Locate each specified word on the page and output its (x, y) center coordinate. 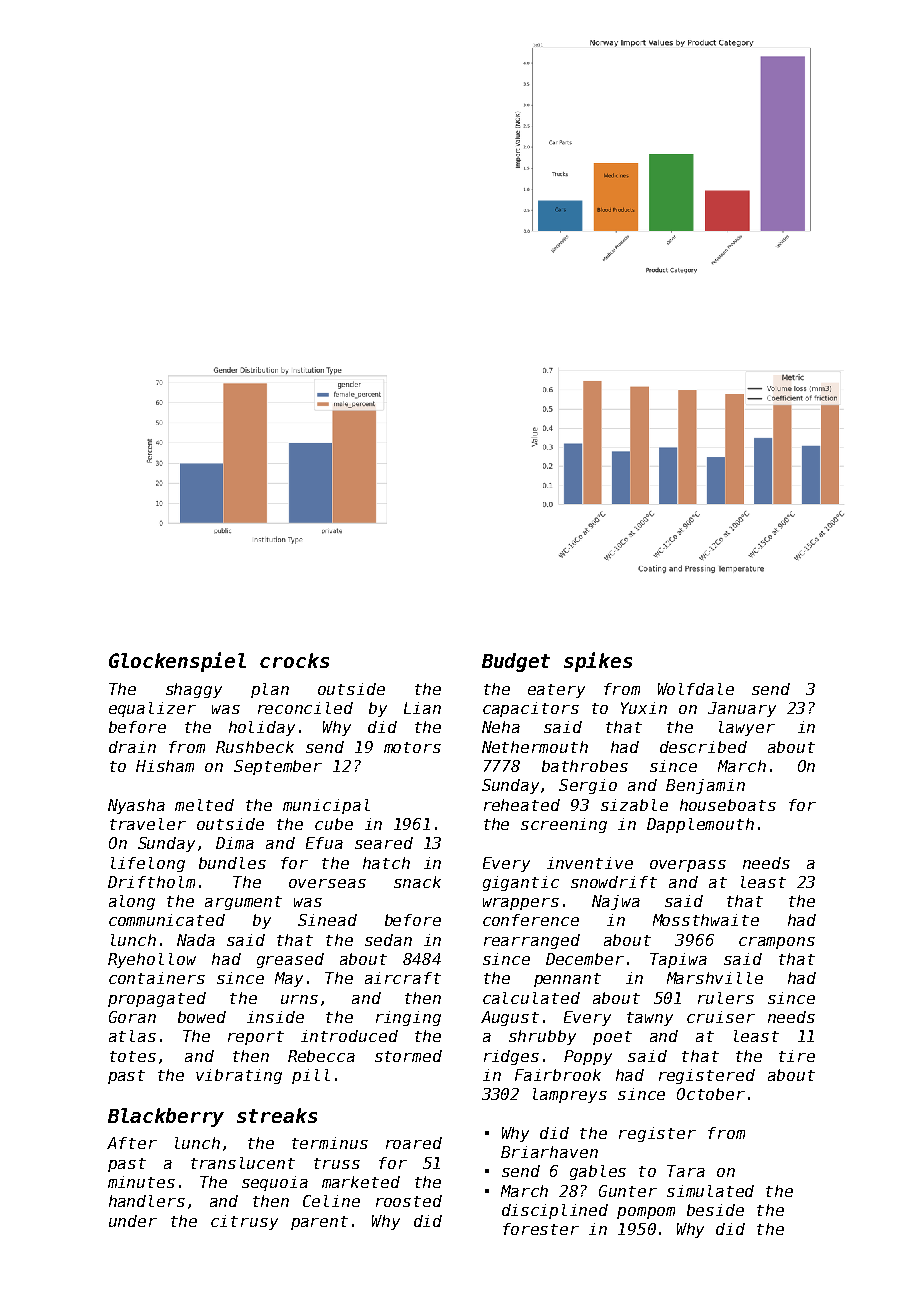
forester (541, 1229)
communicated (167, 920)
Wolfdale (696, 689)
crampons (777, 943)
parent (319, 1223)
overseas (327, 883)
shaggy (194, 690)
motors (412, 747)
